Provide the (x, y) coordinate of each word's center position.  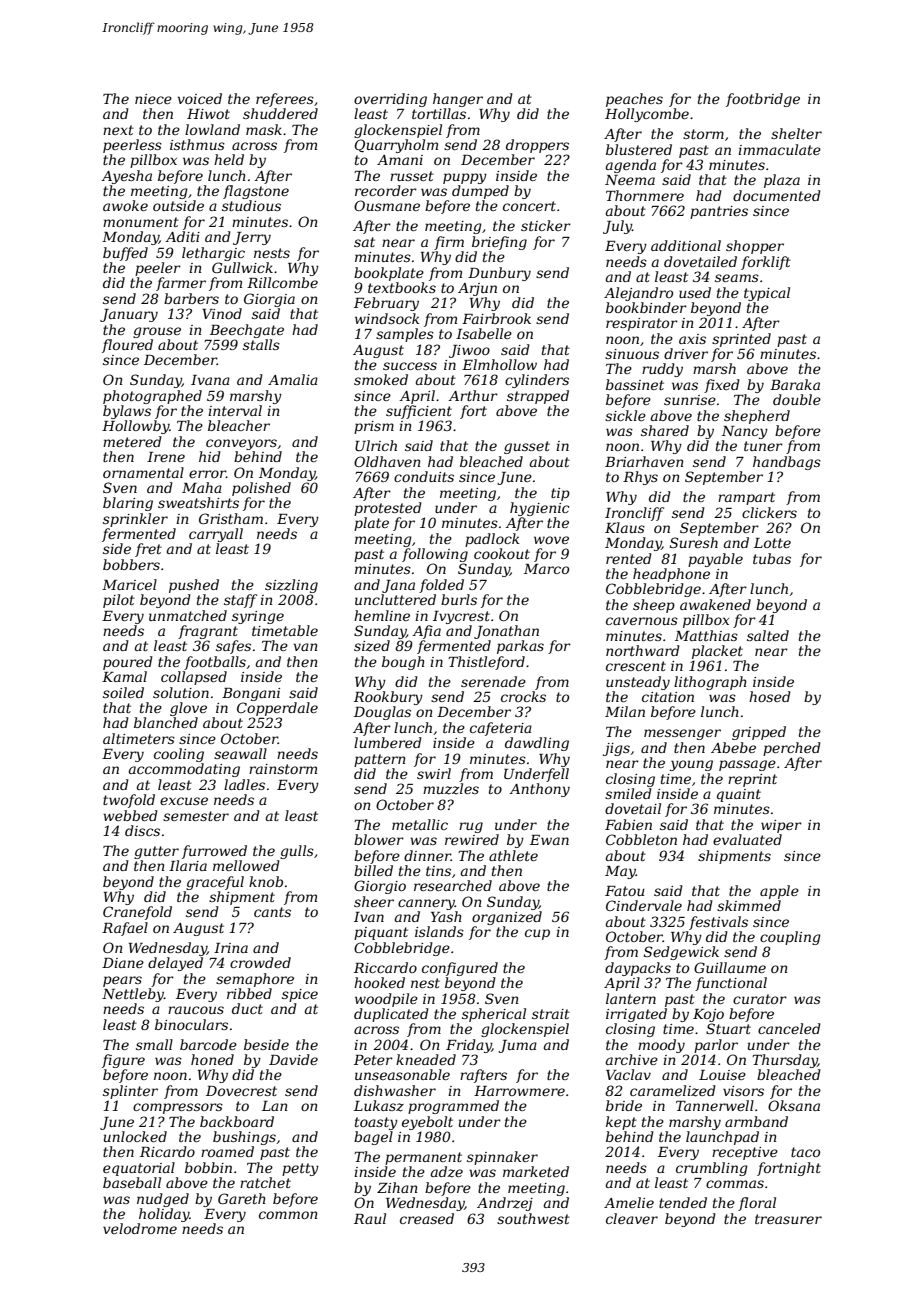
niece (153, 99)
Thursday (785, 1061)
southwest (533, 1218)
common (288, 1215)
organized (507, 918)
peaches (634, 100)
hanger (458, 100)
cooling (179, 755)
